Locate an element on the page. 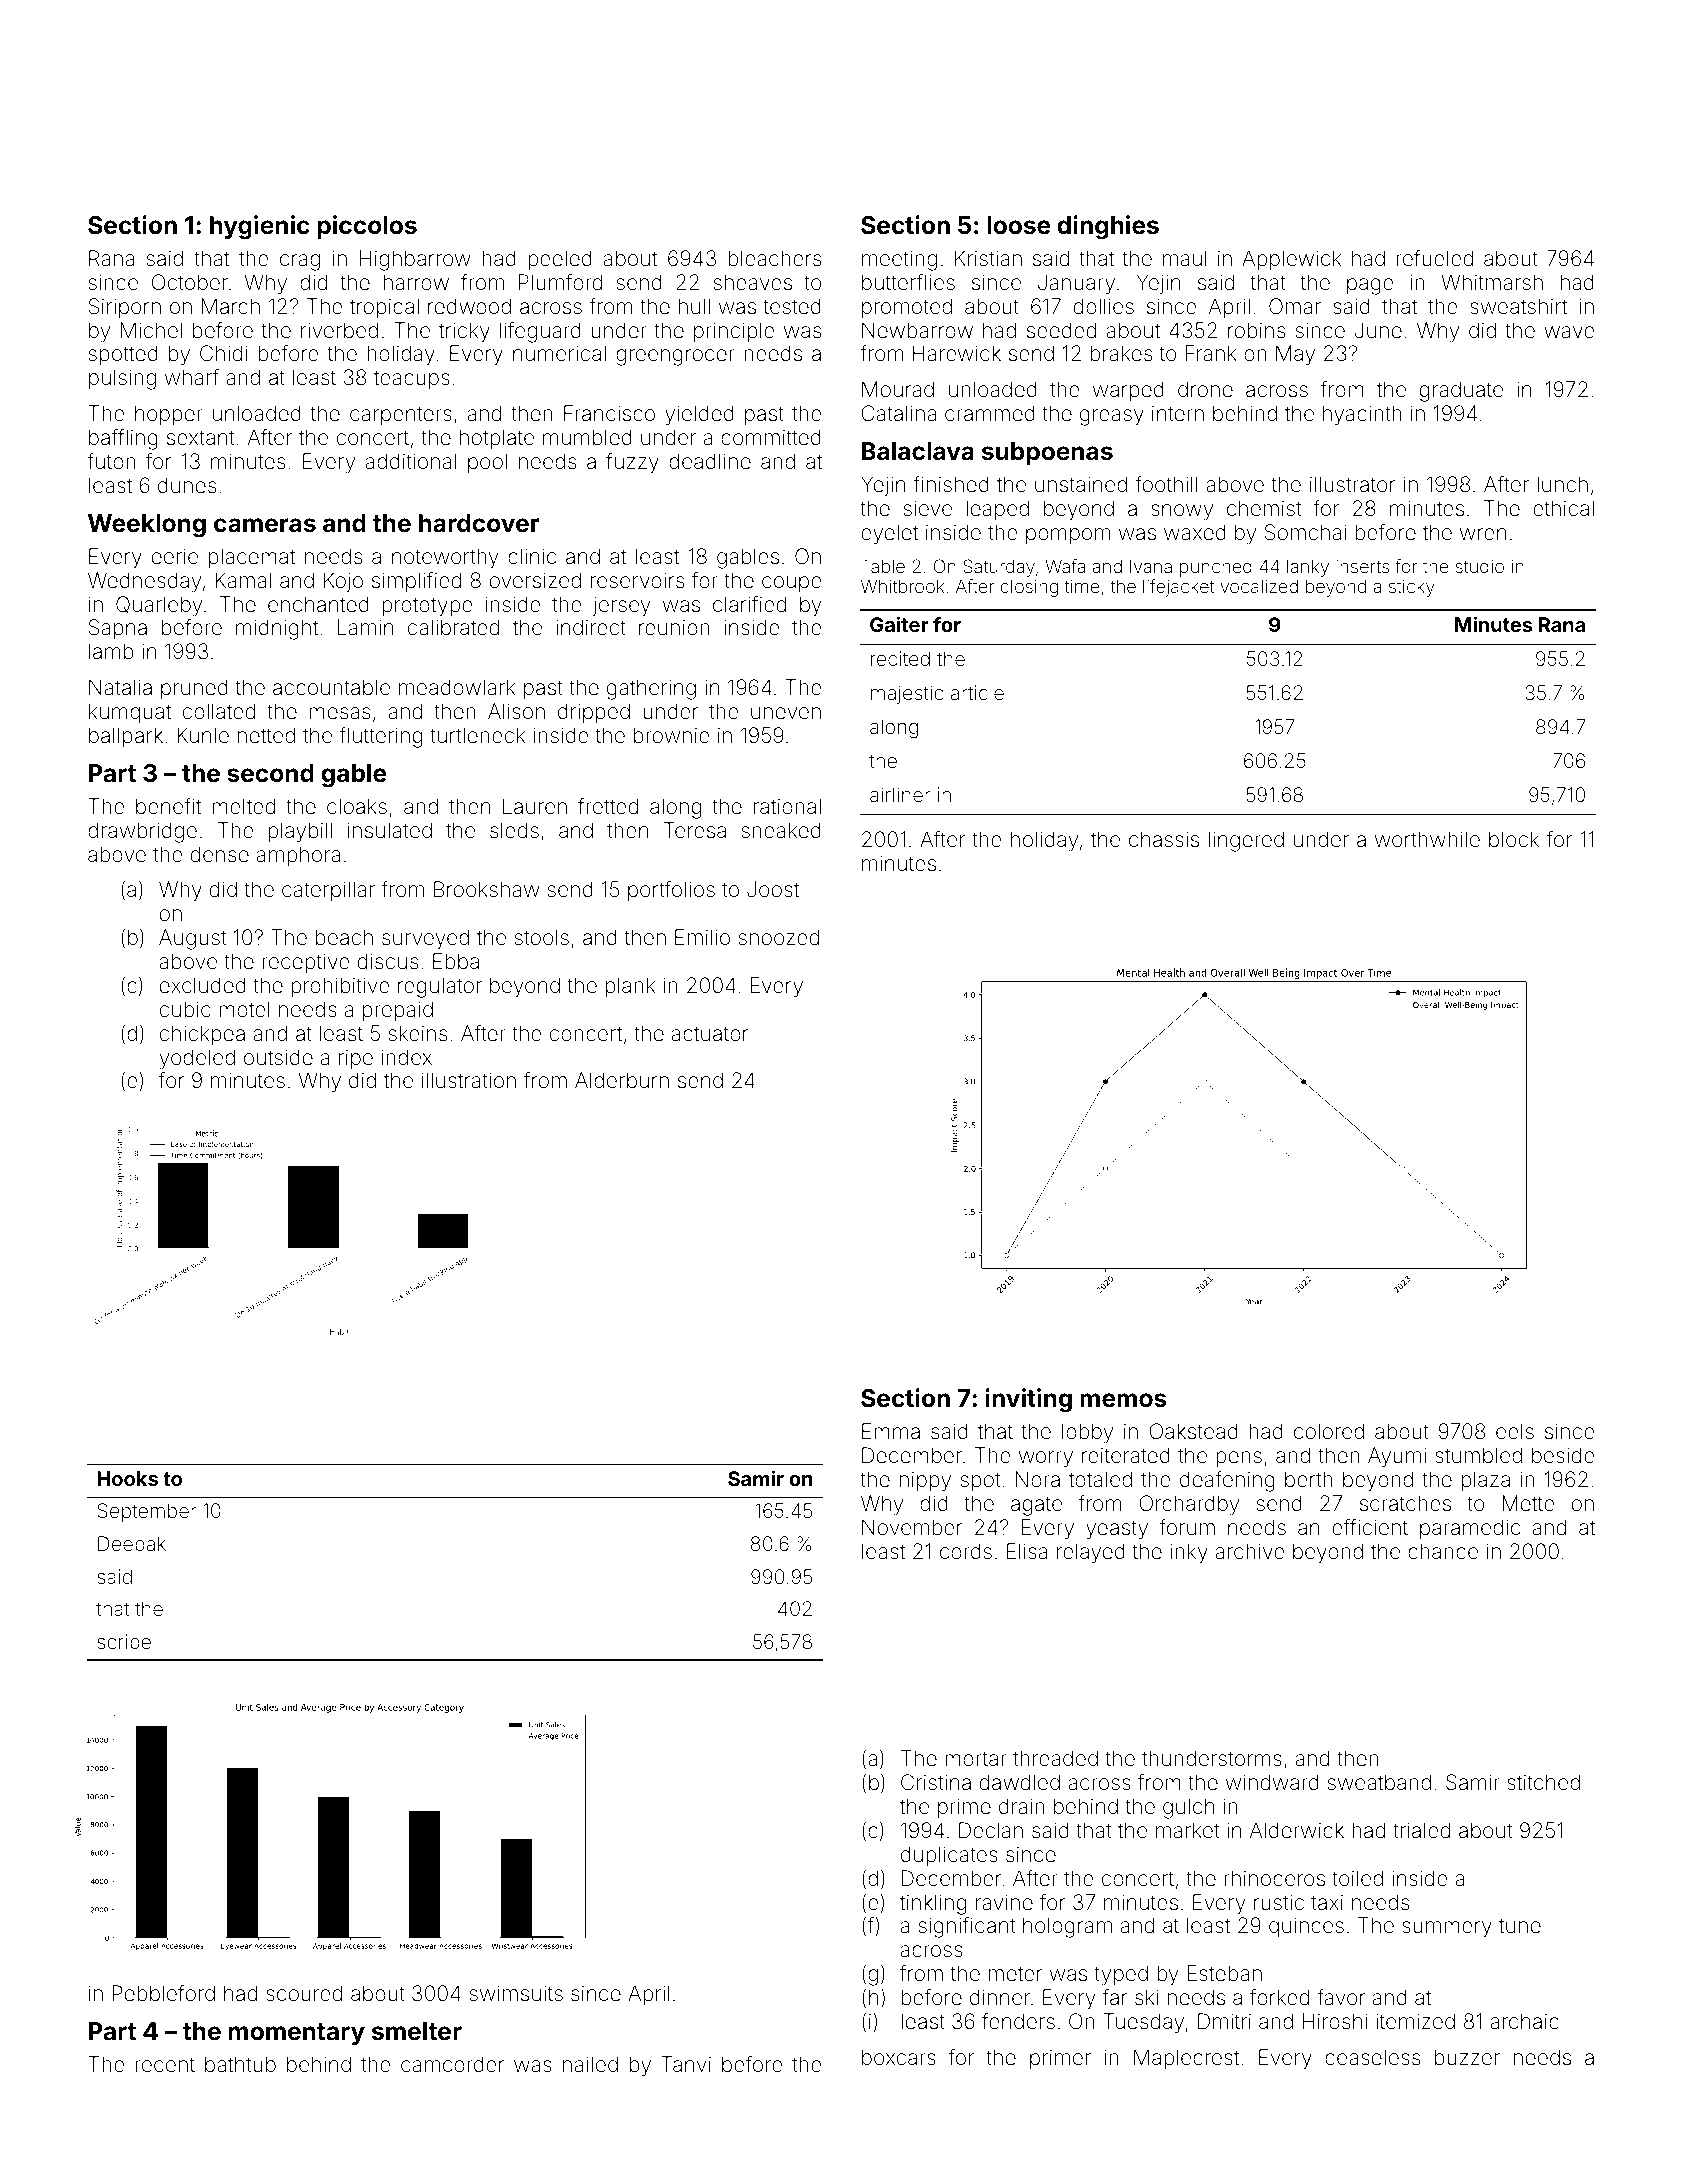 This image has height=2178, width=1683. coupe is located at coordinates (792, 584).
